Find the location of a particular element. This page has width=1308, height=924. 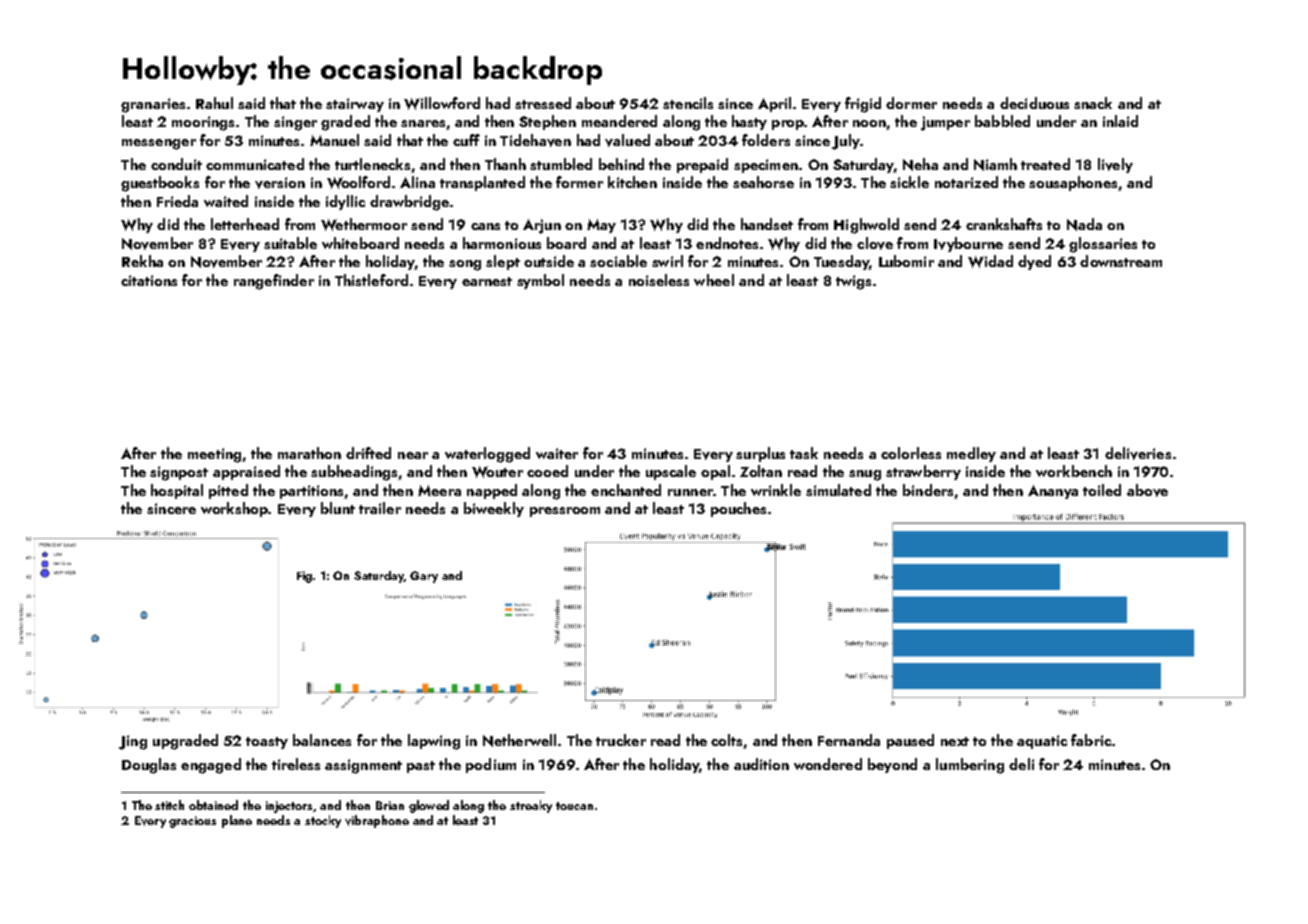

above is located at coordinates (1147, 490).
